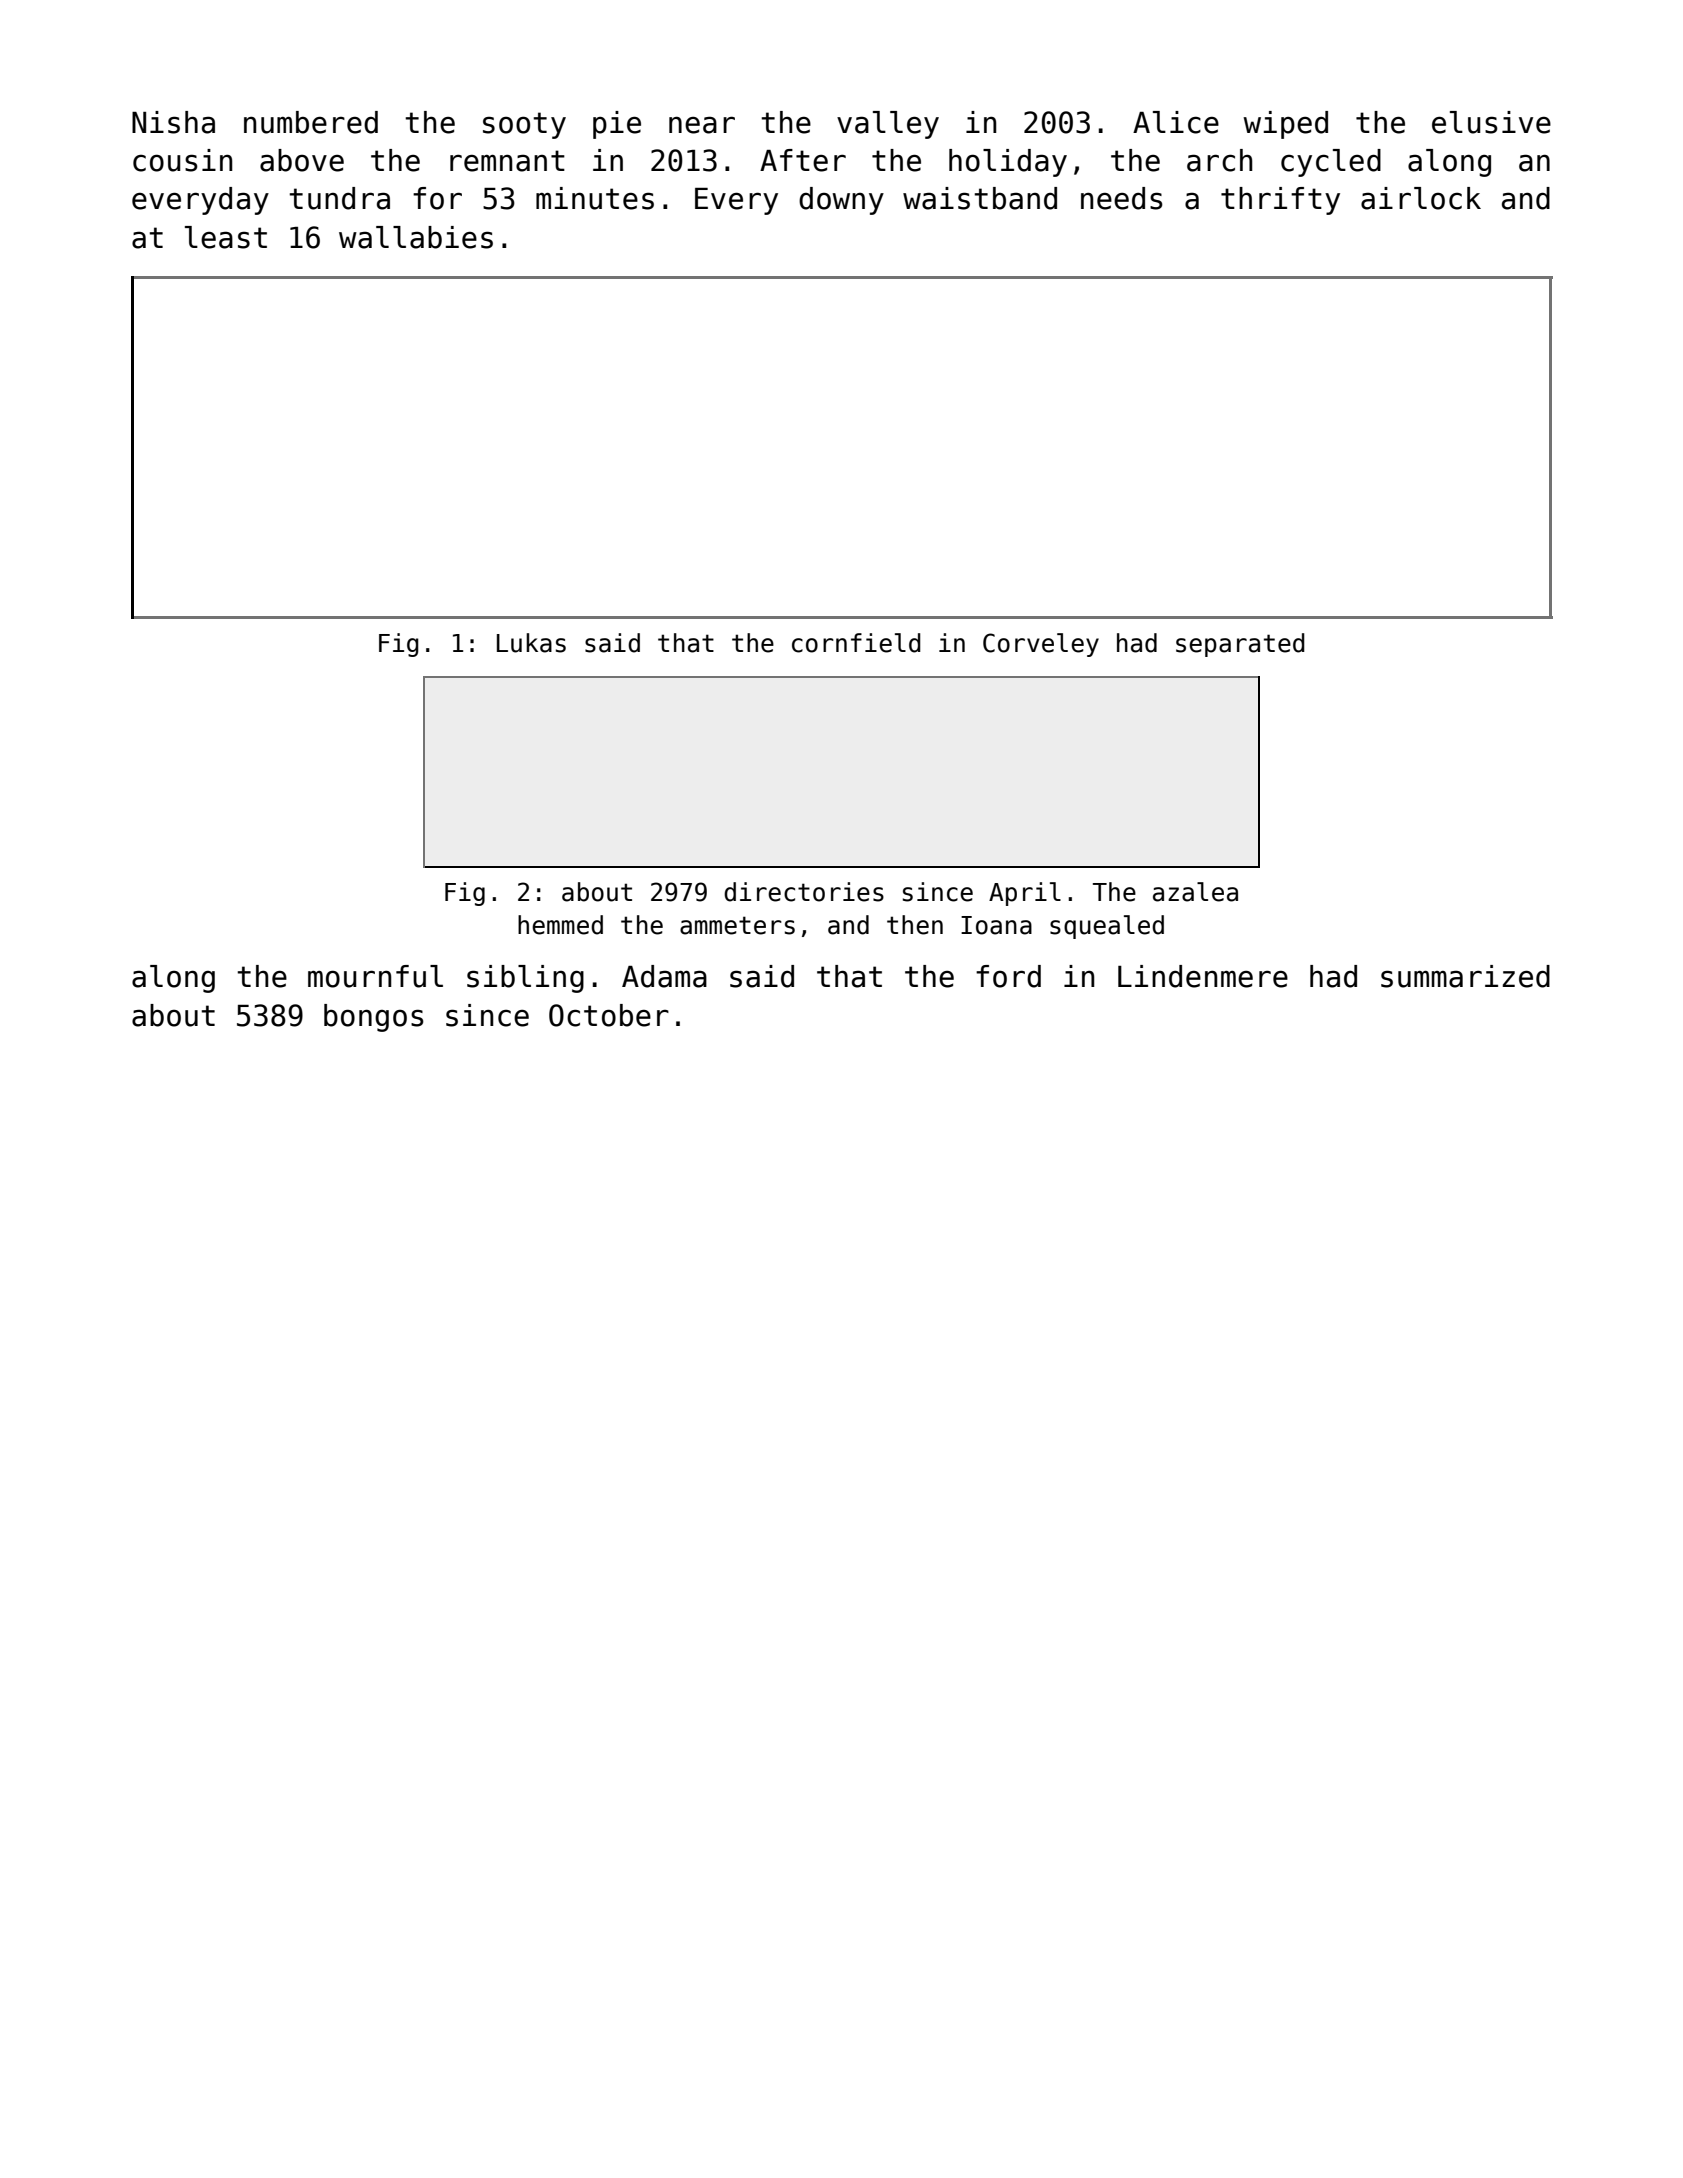 The image size is (1683, 2178). What do you see at coordinates (1195, 892) in the screenshot?
I see `azalea` at bounding box center [1195, 892].
